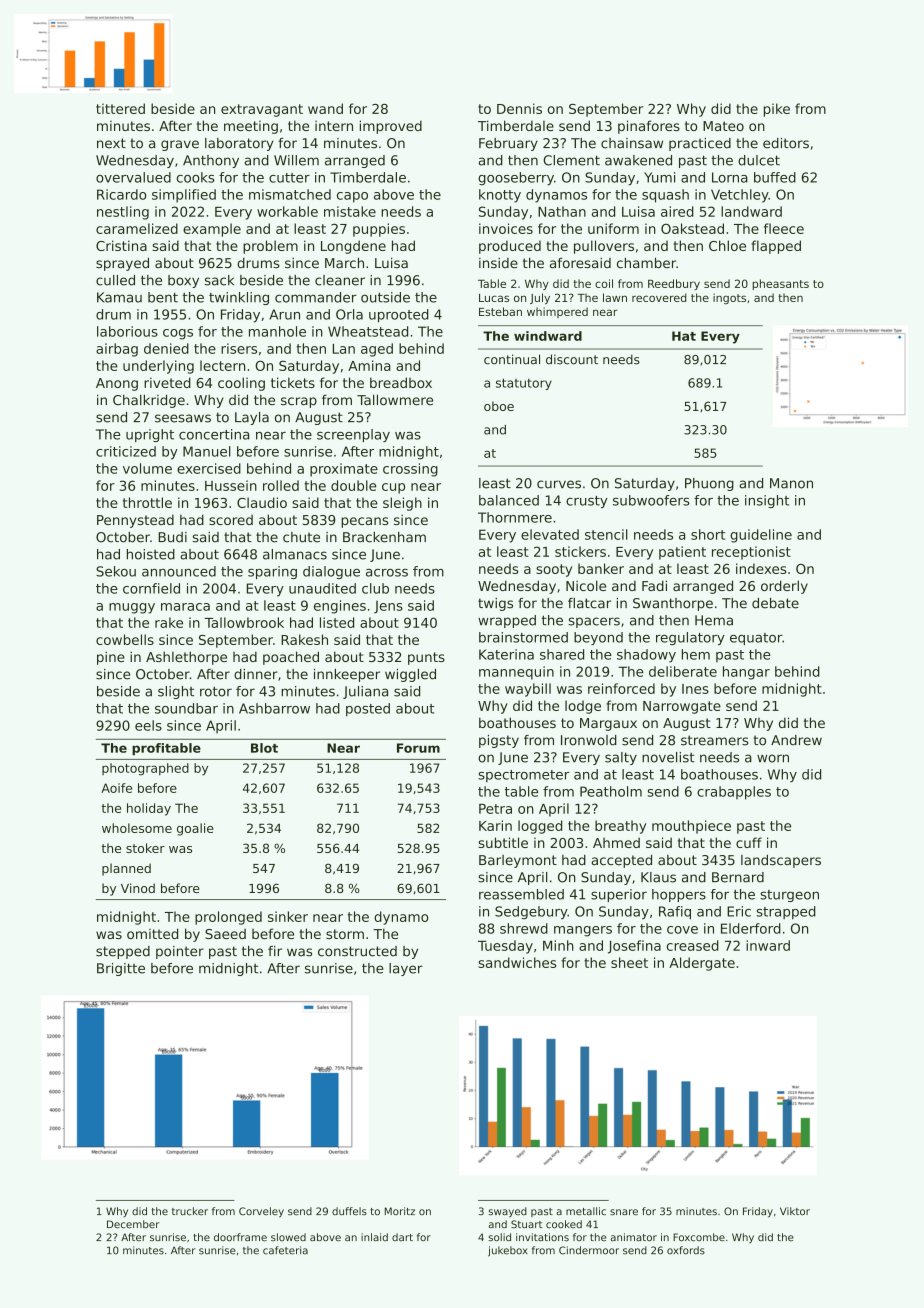 This document has width=924, height=1308. Describe the element at coordinates (494, 298) in the document. I see `Lucas` at that location.
